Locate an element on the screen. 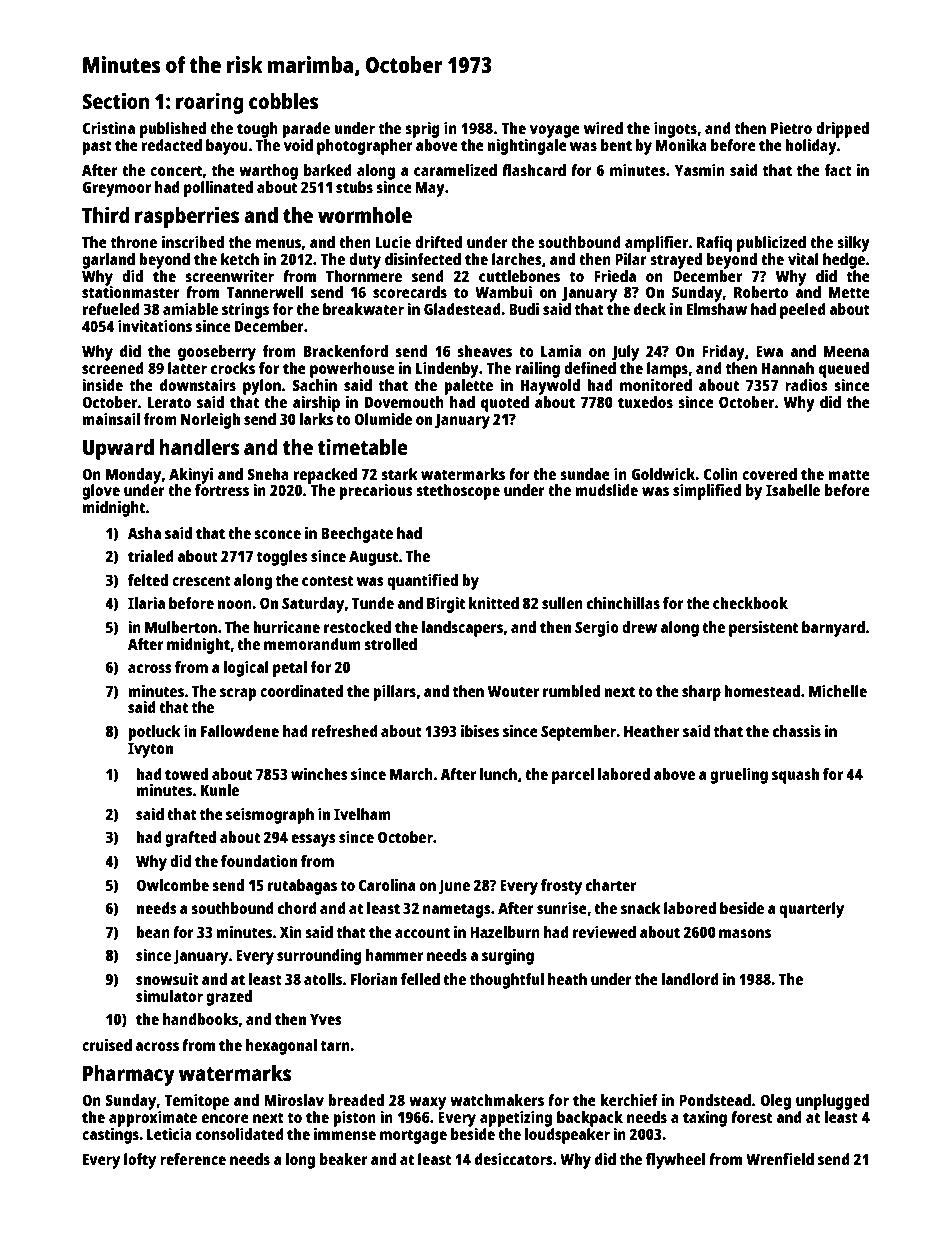  Pietro is located at coordinates (791, 128).
